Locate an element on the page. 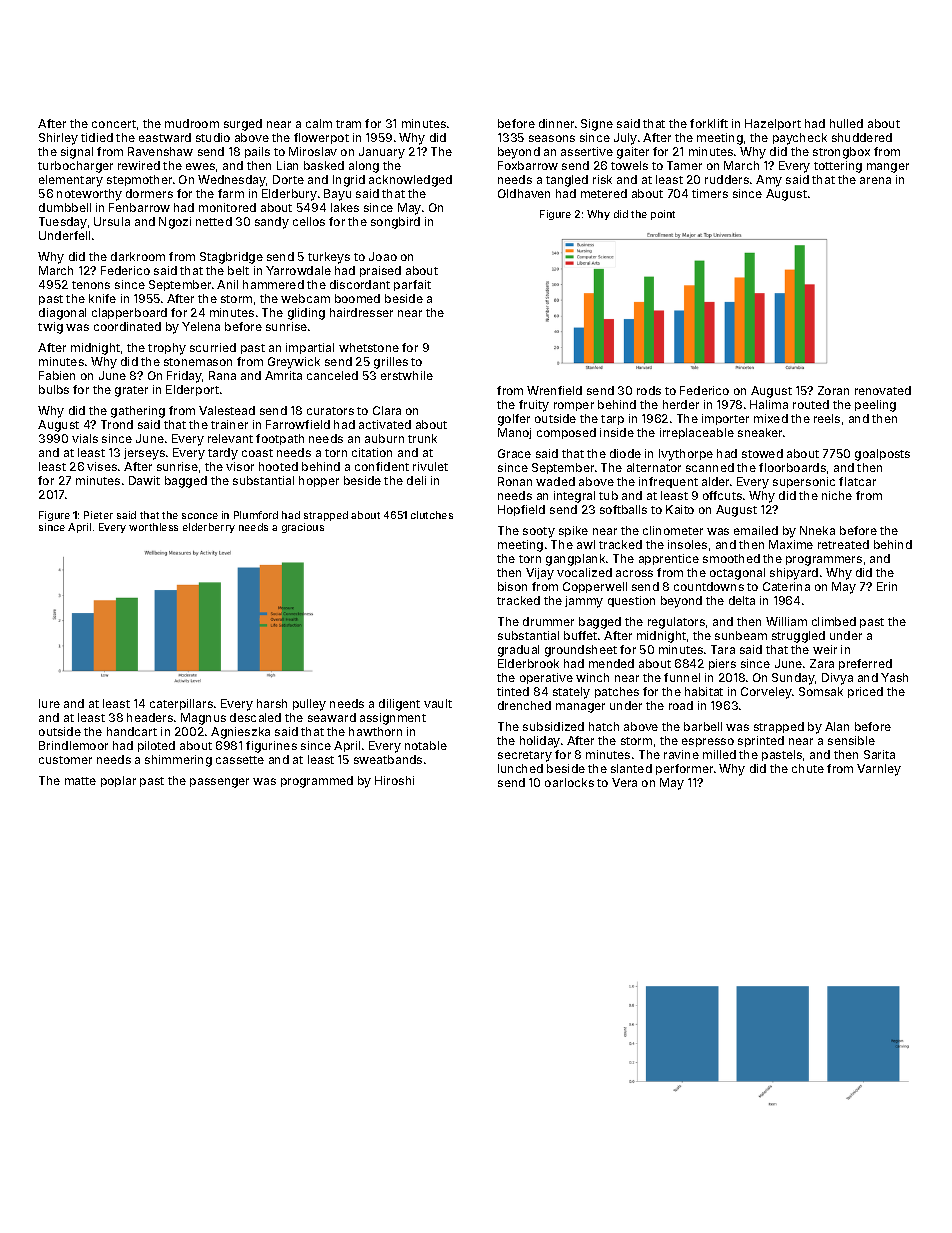  headers is located at coordinates (150, 717).
